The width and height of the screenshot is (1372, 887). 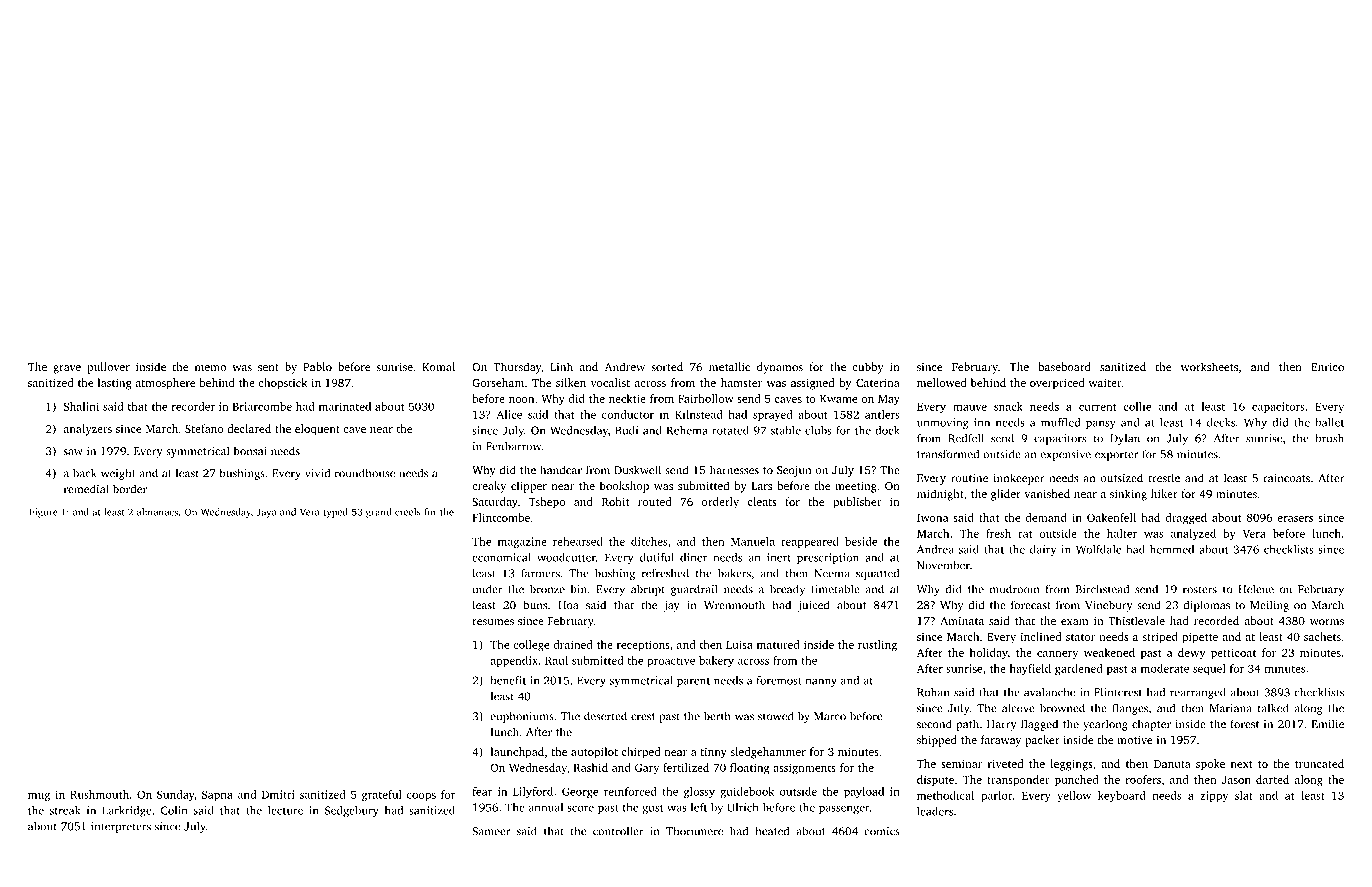 I want to click on decks, so click(x=1221, y=422).
